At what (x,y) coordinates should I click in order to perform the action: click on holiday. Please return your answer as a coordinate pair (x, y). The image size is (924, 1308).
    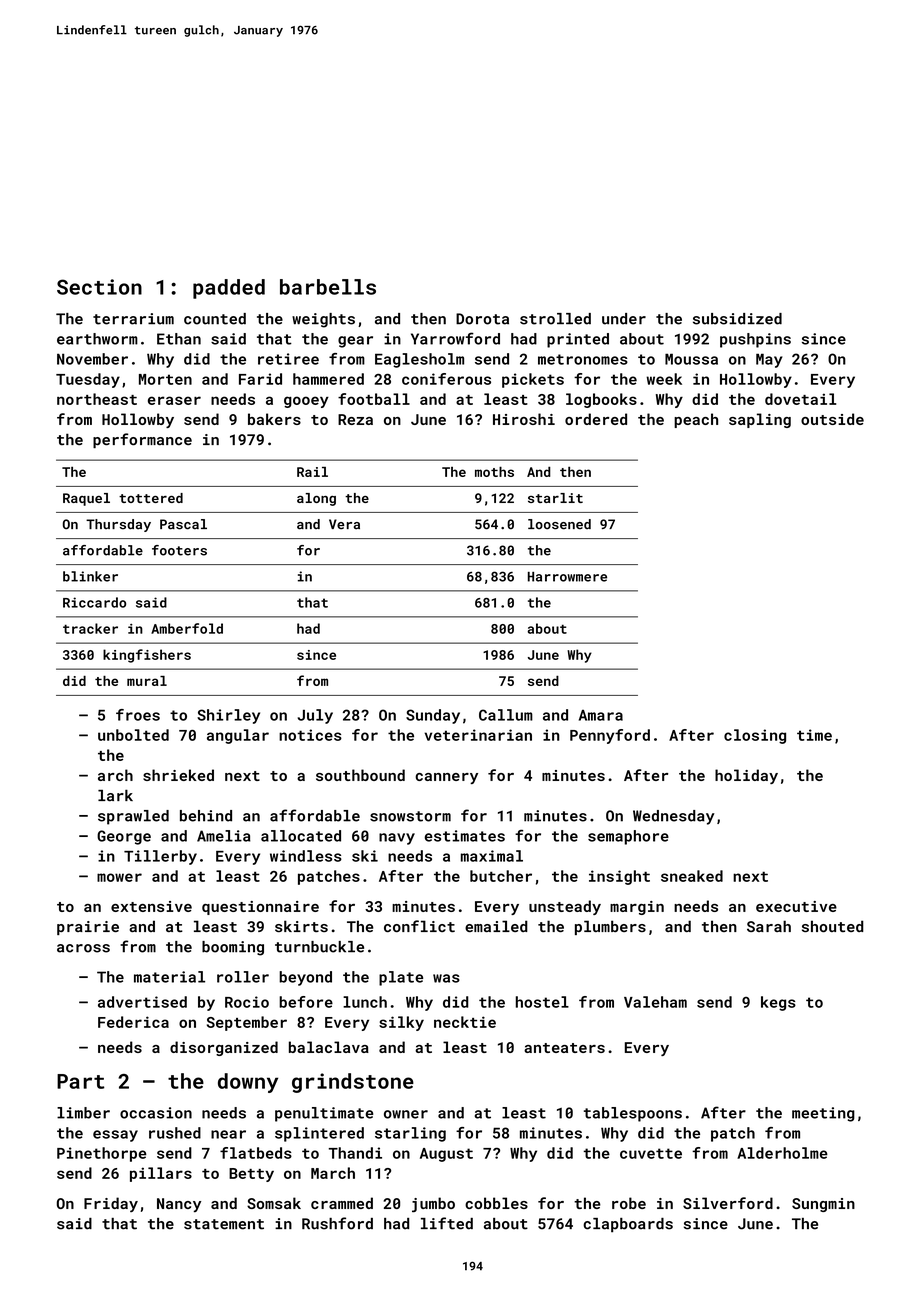
    Looking at the image, I should click on (746, 776).
